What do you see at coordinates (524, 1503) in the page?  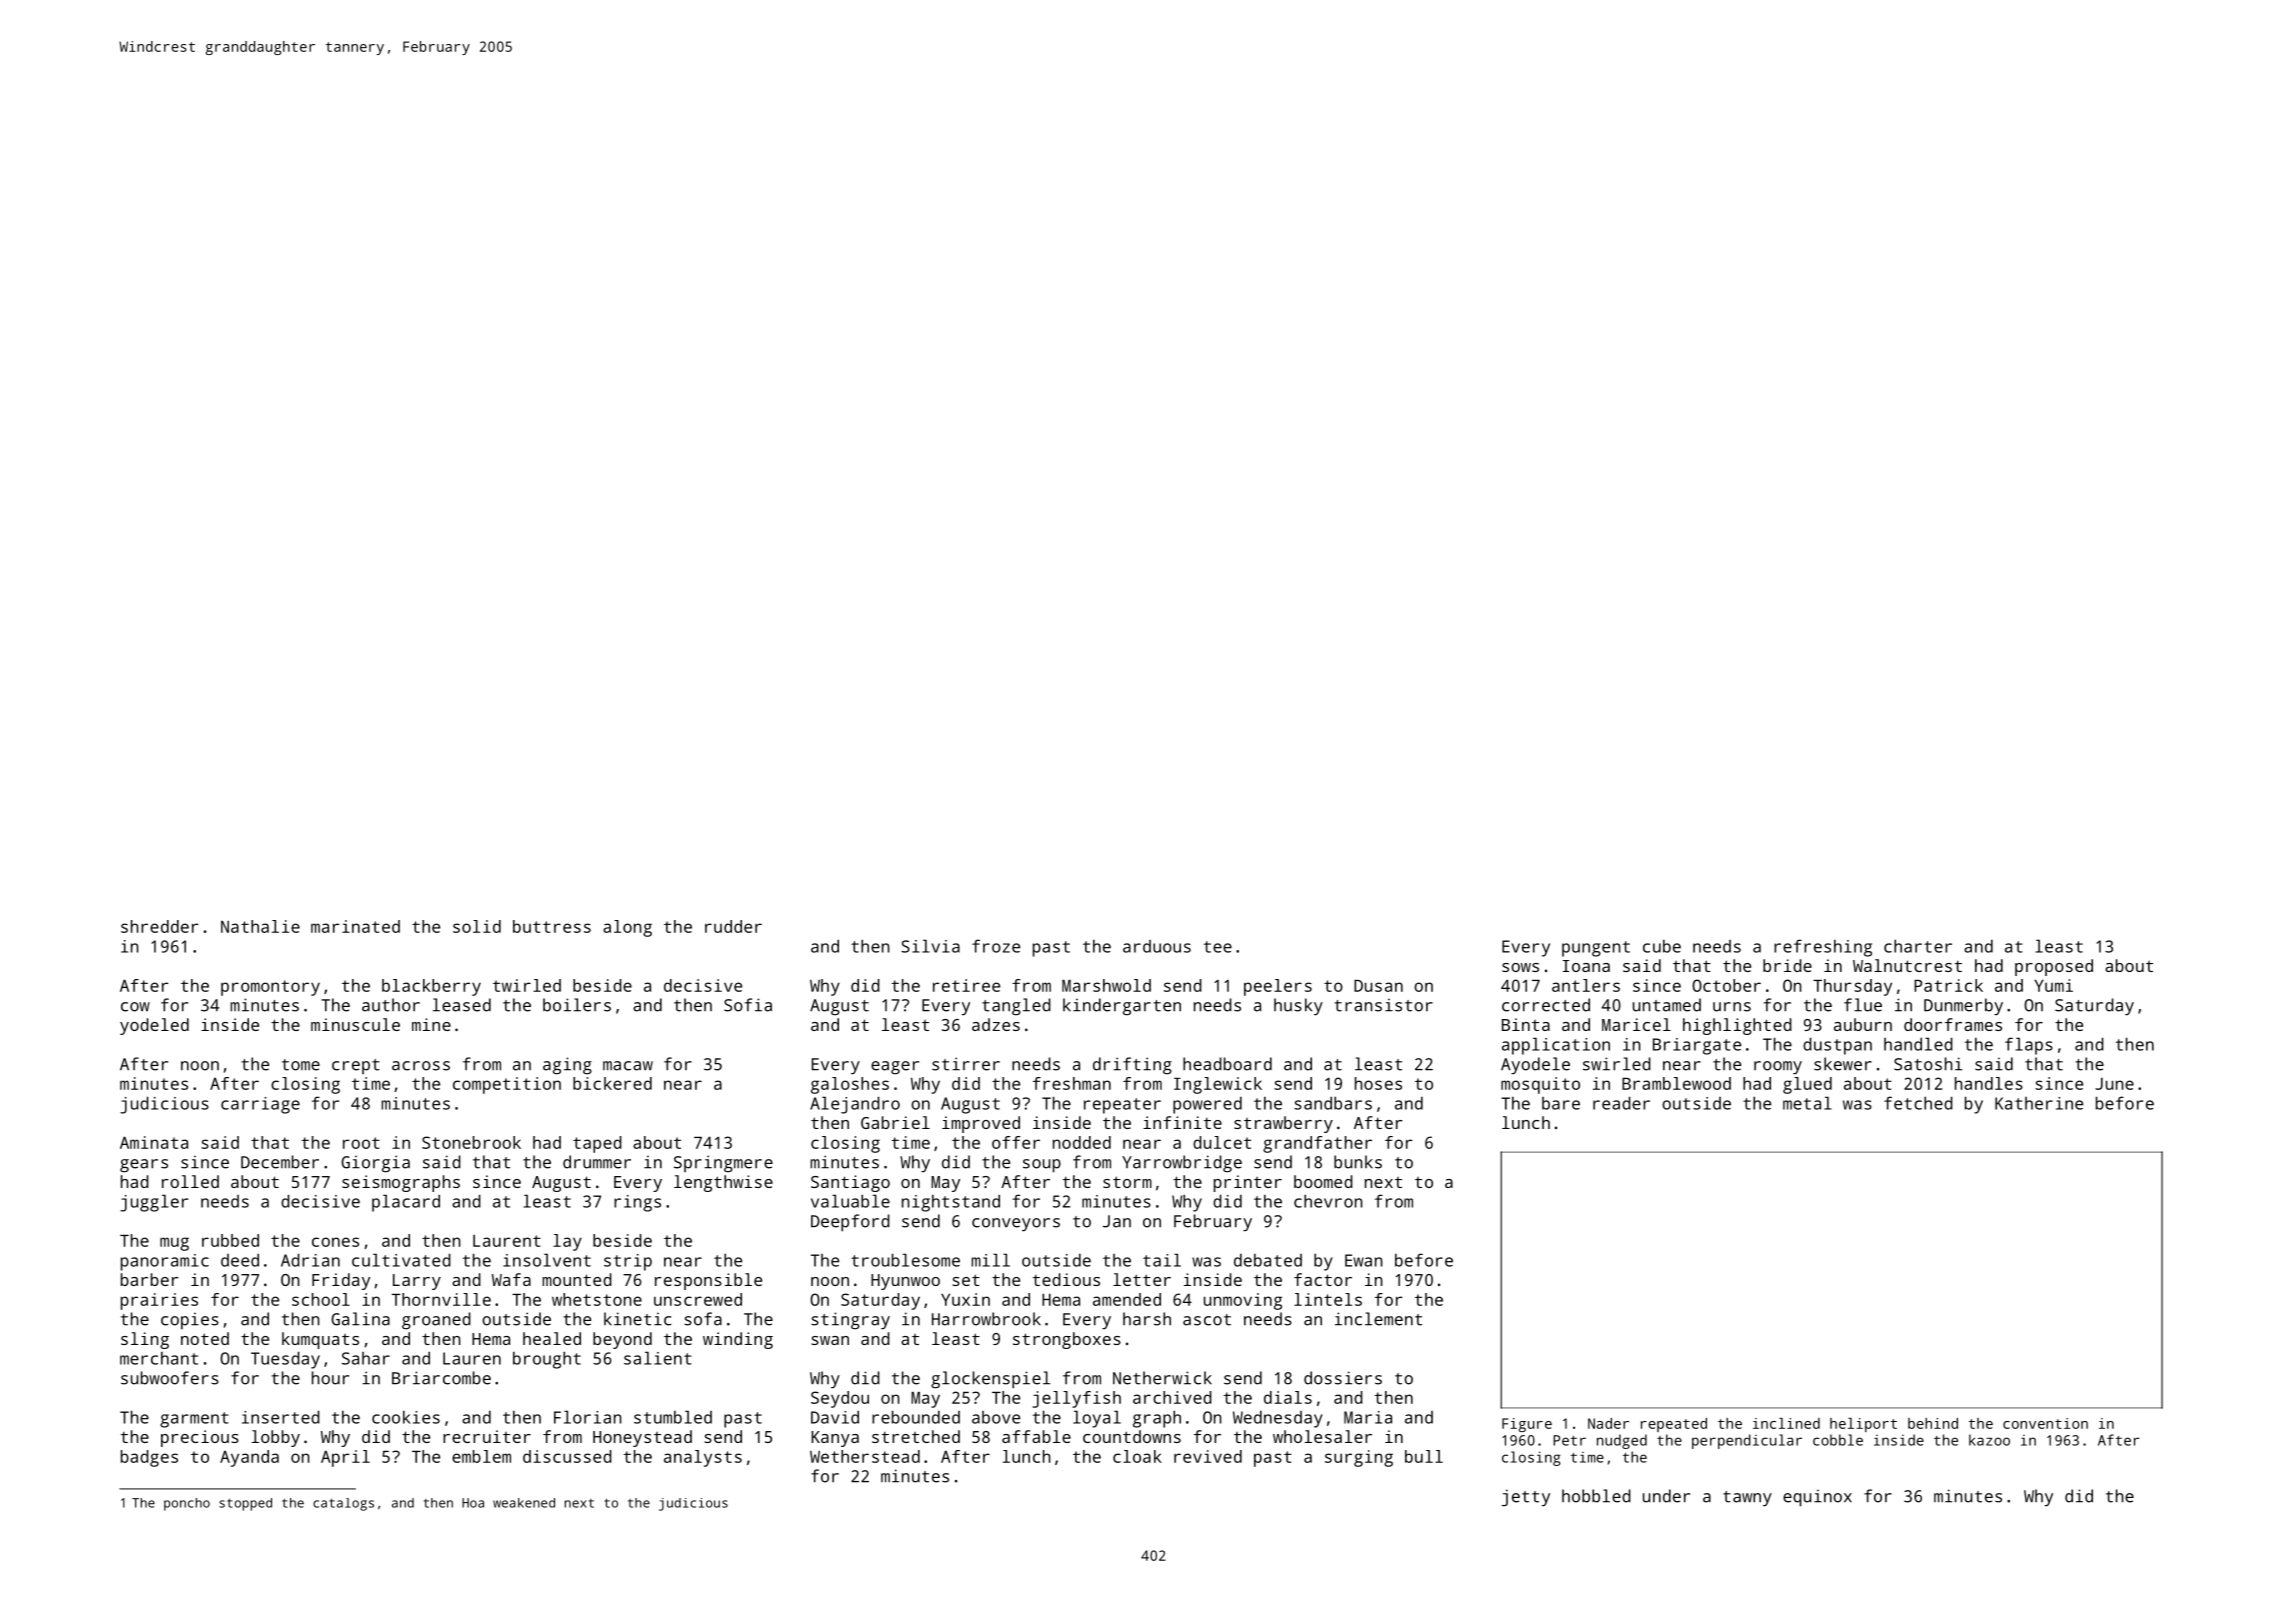 I see `weakened` at bounding box center [524, 1503].
